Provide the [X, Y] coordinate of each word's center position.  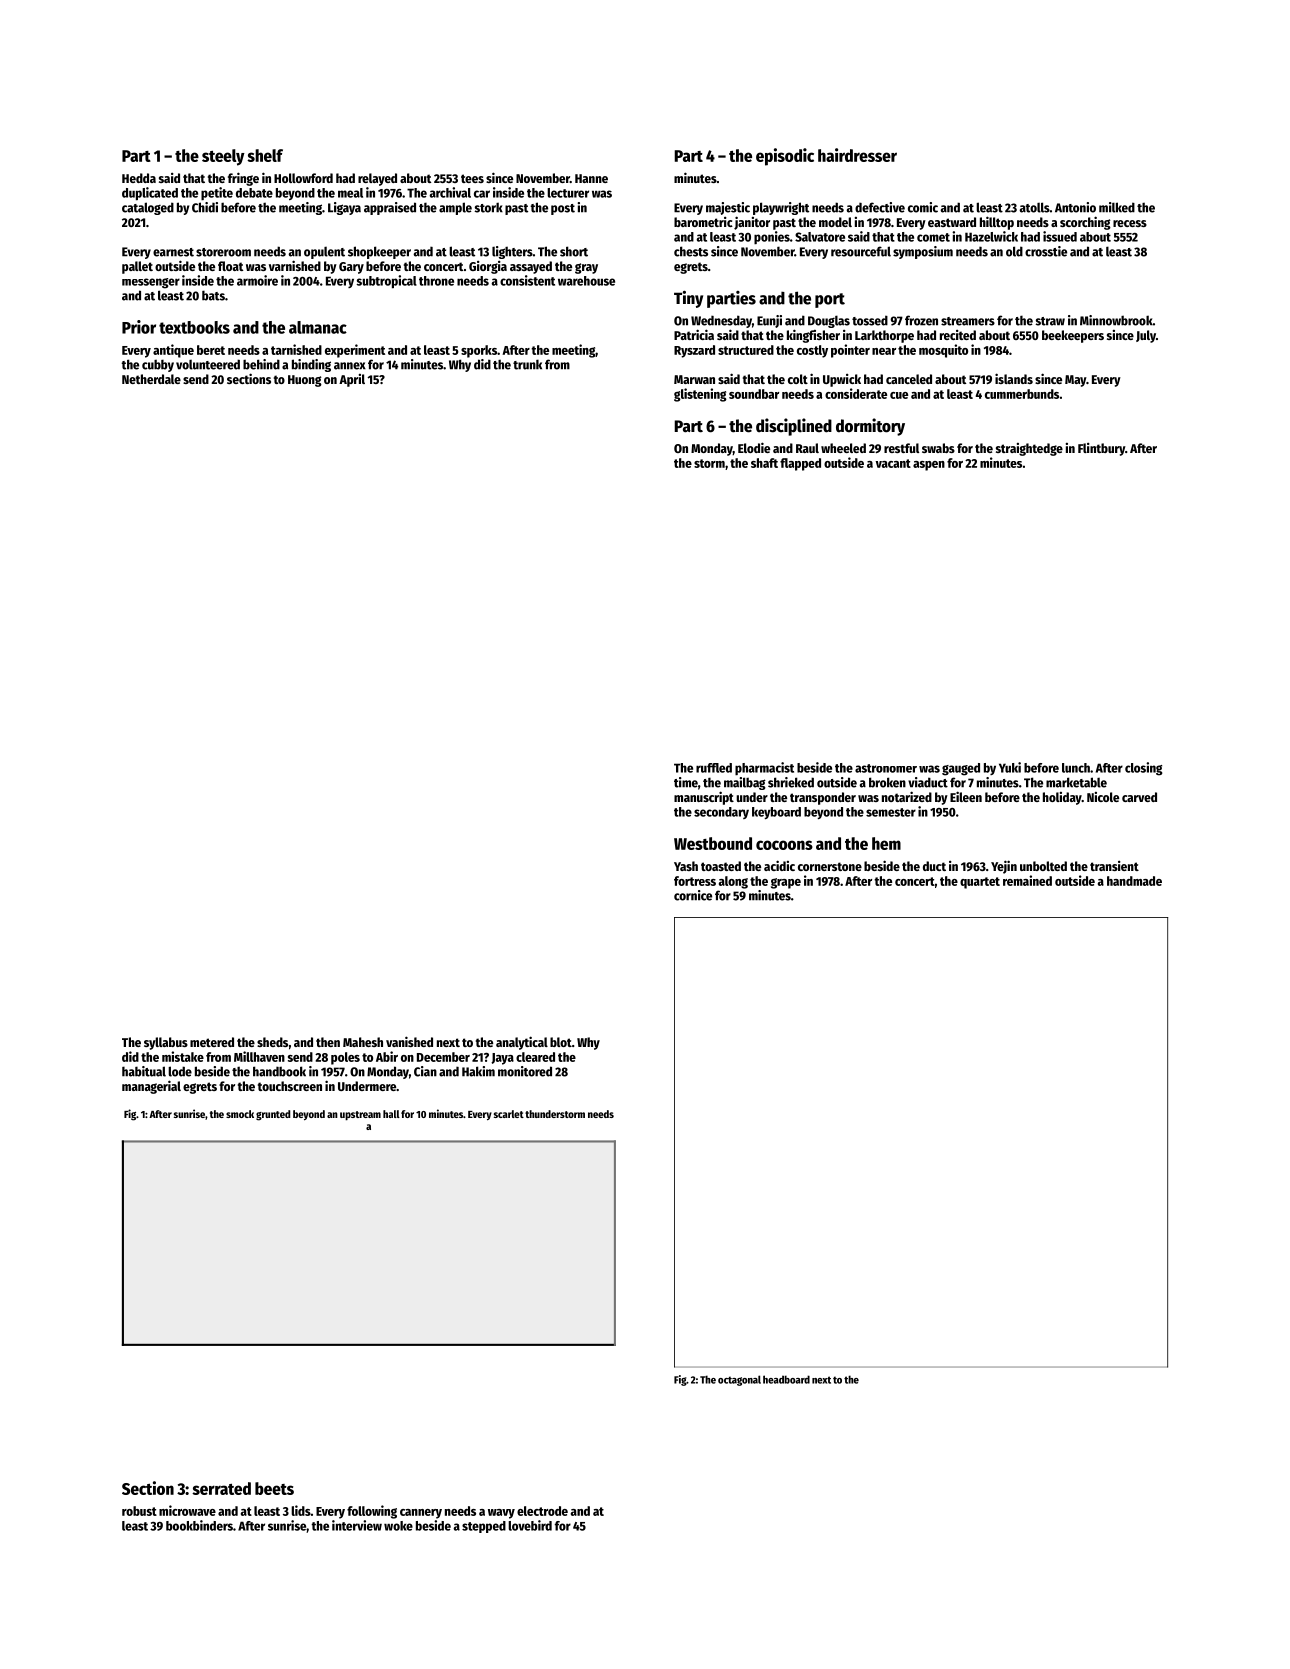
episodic [785, 157]
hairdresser [857, 155]
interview [357, 1525]
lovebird [530, 1525]
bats [213, 295]
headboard [786, 1379]
